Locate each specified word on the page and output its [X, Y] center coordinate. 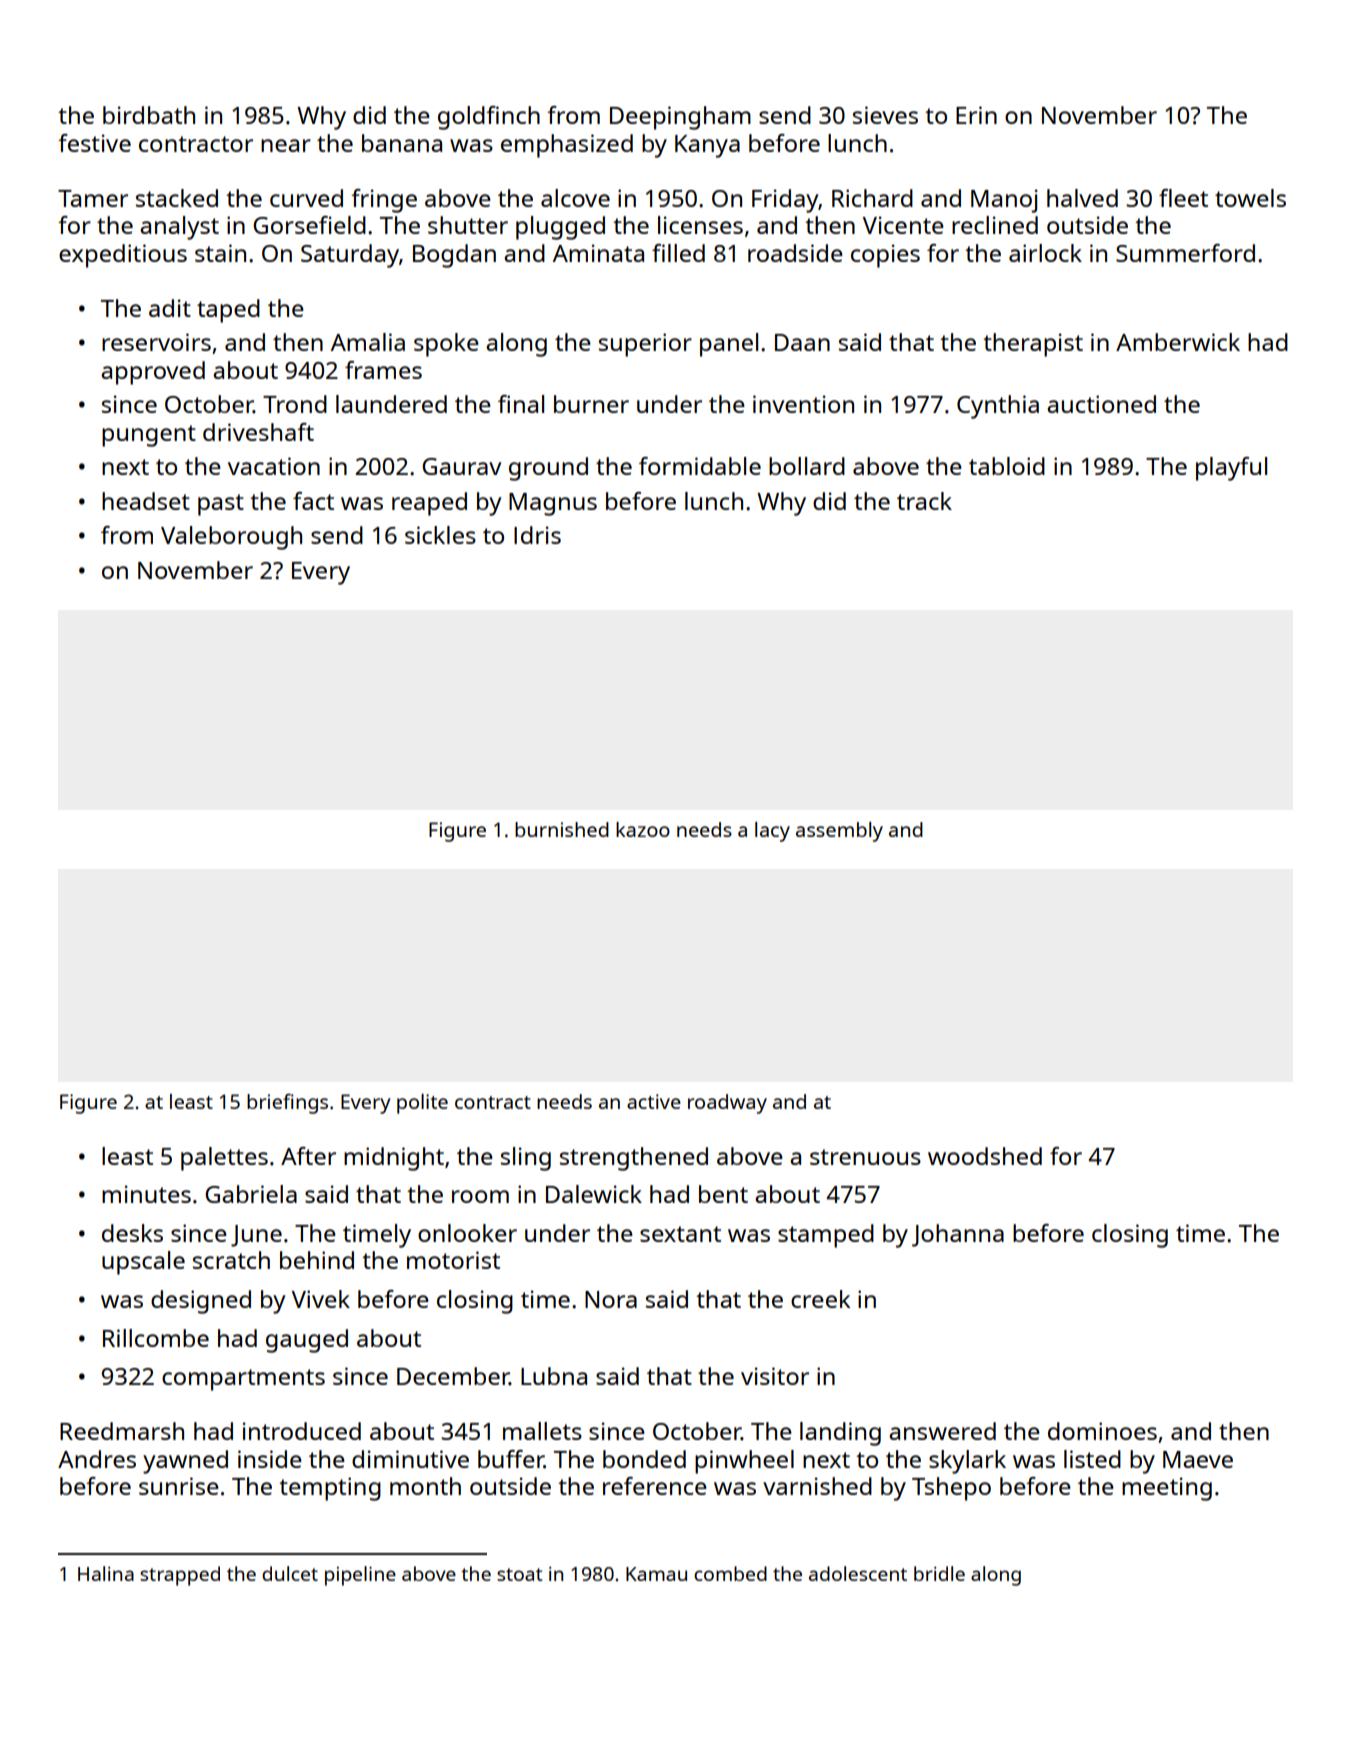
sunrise [179, 1486]
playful [1231, 469]
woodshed [985, 1156]
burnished [562, 829]
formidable [700, 466]
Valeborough [231, 538]
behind [317, 1260]
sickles [440, 535]
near [286, 145]
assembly [839, 832]
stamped [826, 1236]
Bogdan [454, 256]
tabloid [1007, 466]
